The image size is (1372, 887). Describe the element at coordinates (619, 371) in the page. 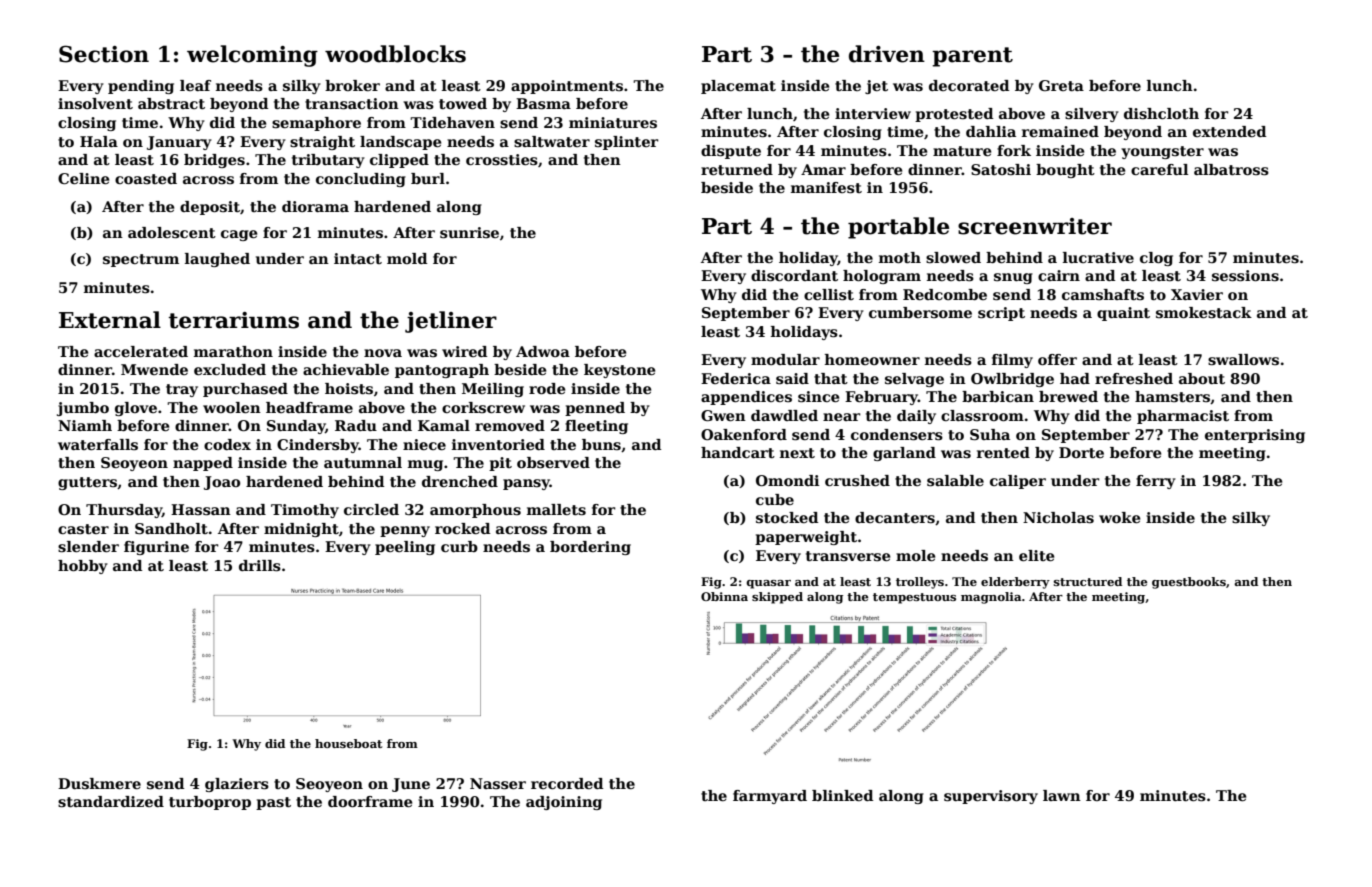

I see `keystone` at that location.
